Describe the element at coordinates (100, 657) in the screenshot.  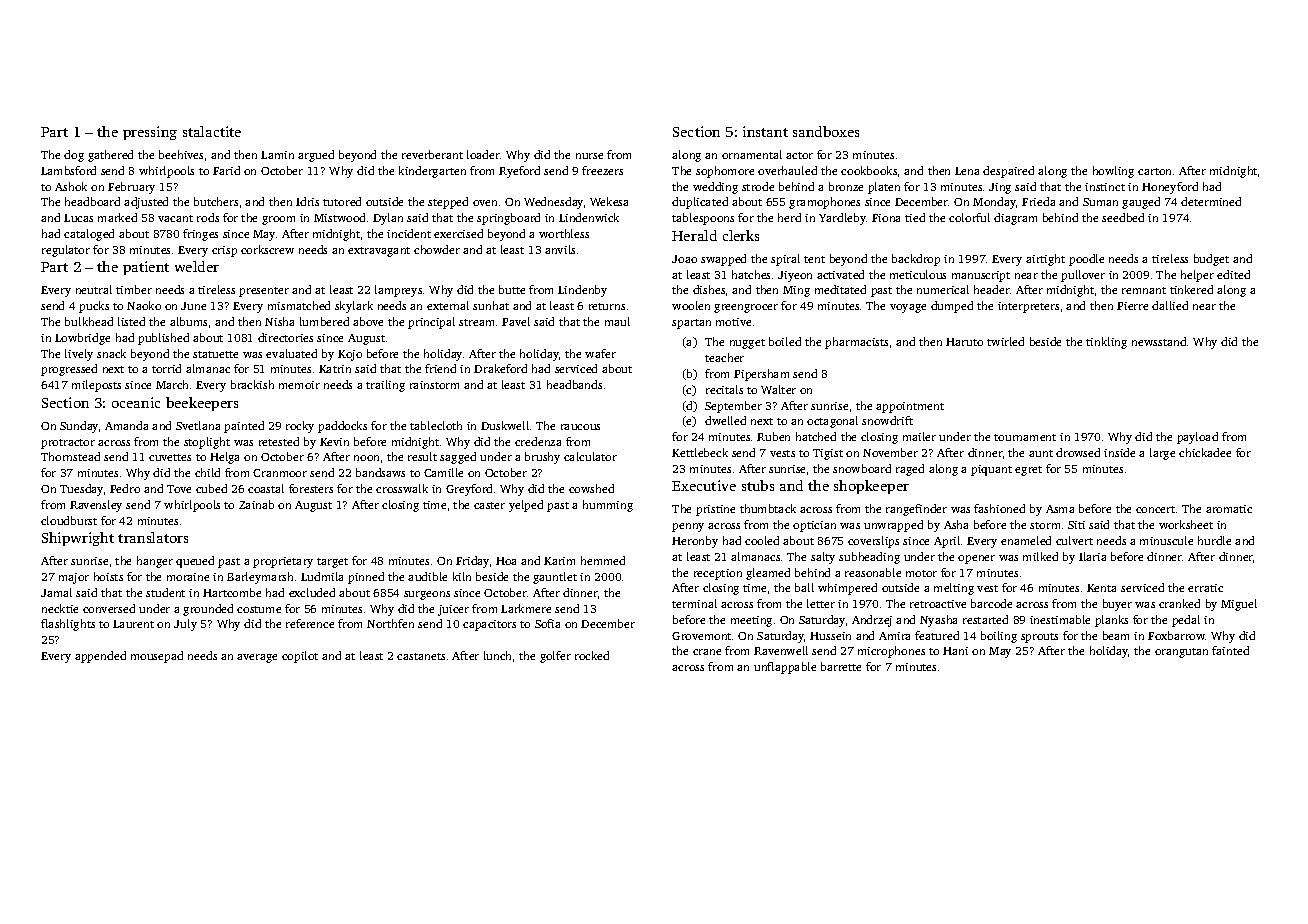
I see `appended` at that location.
